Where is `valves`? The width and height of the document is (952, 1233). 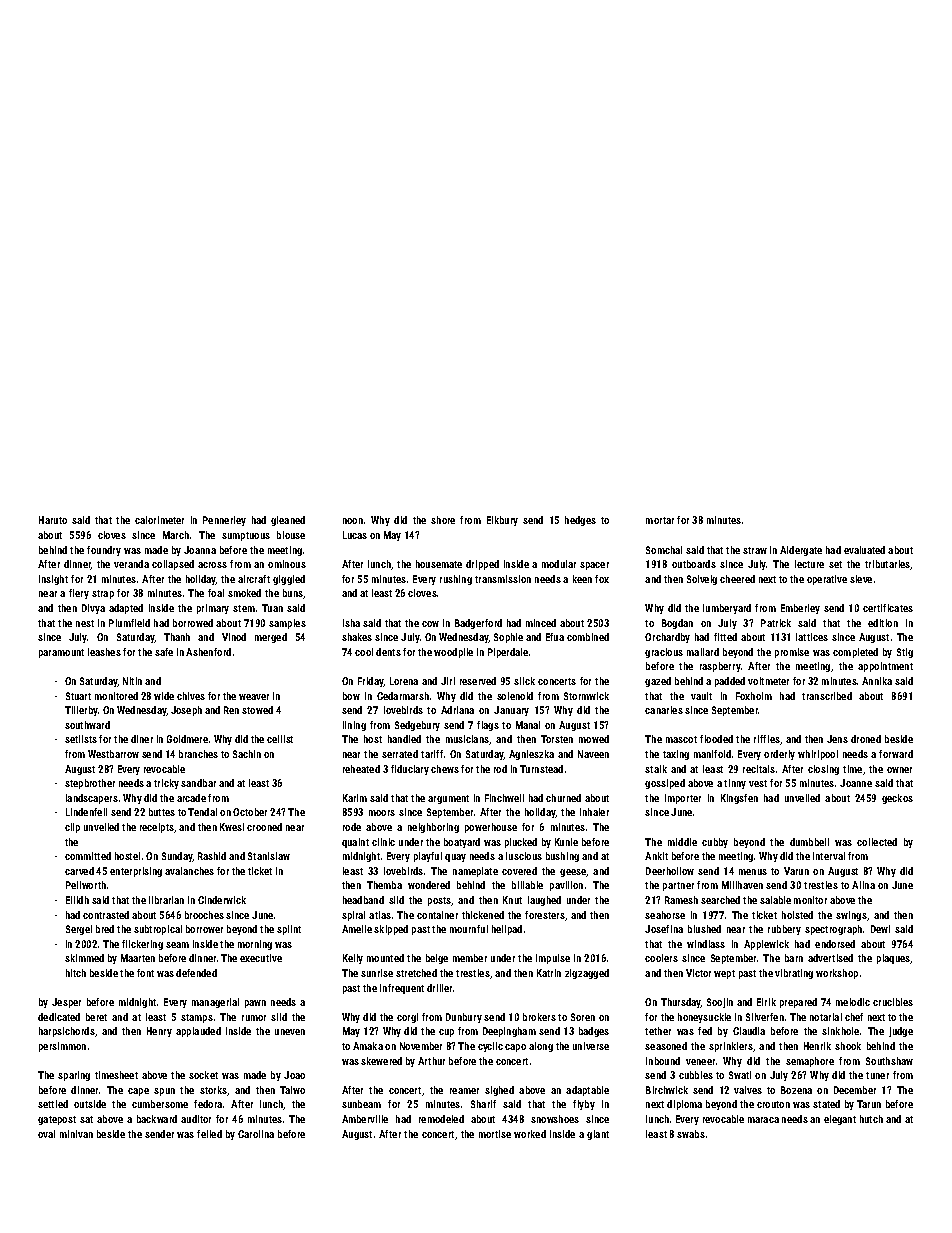
valves is located at coordinates (748, 1090).
